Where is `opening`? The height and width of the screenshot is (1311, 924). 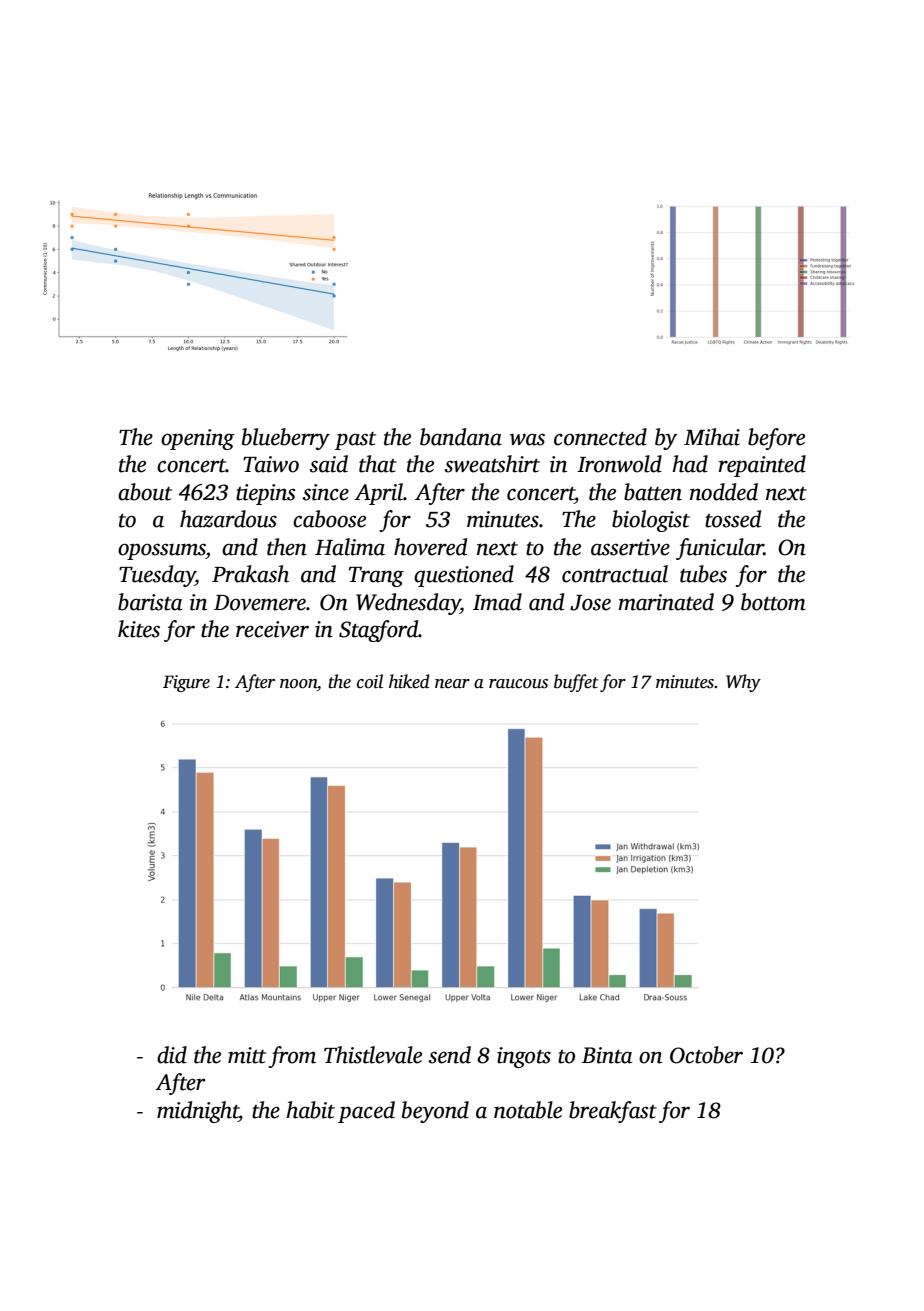
opening is located at coordinates (198, 439).
